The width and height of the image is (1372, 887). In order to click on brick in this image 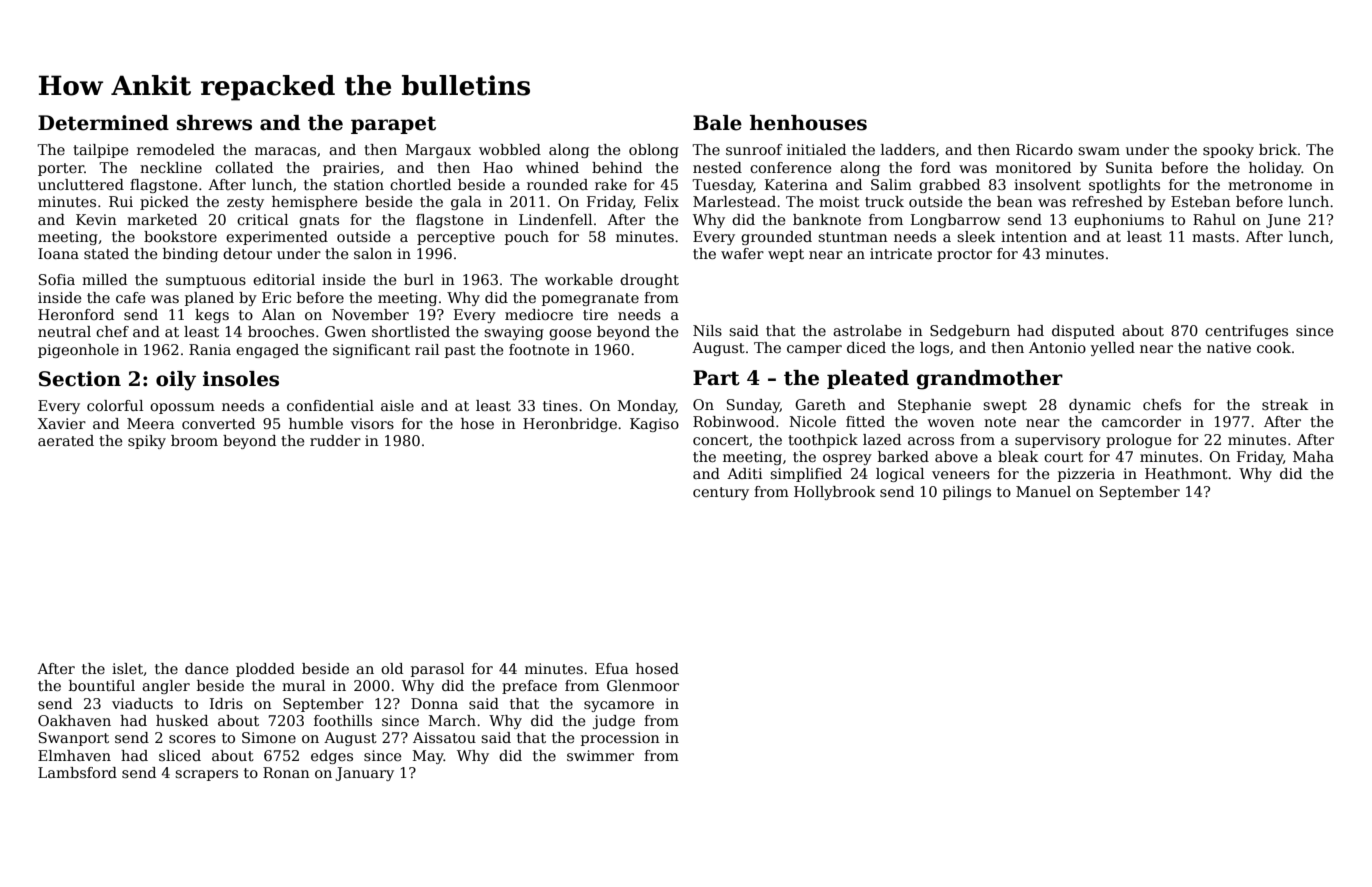, I will do `click(1278, 149)`.
